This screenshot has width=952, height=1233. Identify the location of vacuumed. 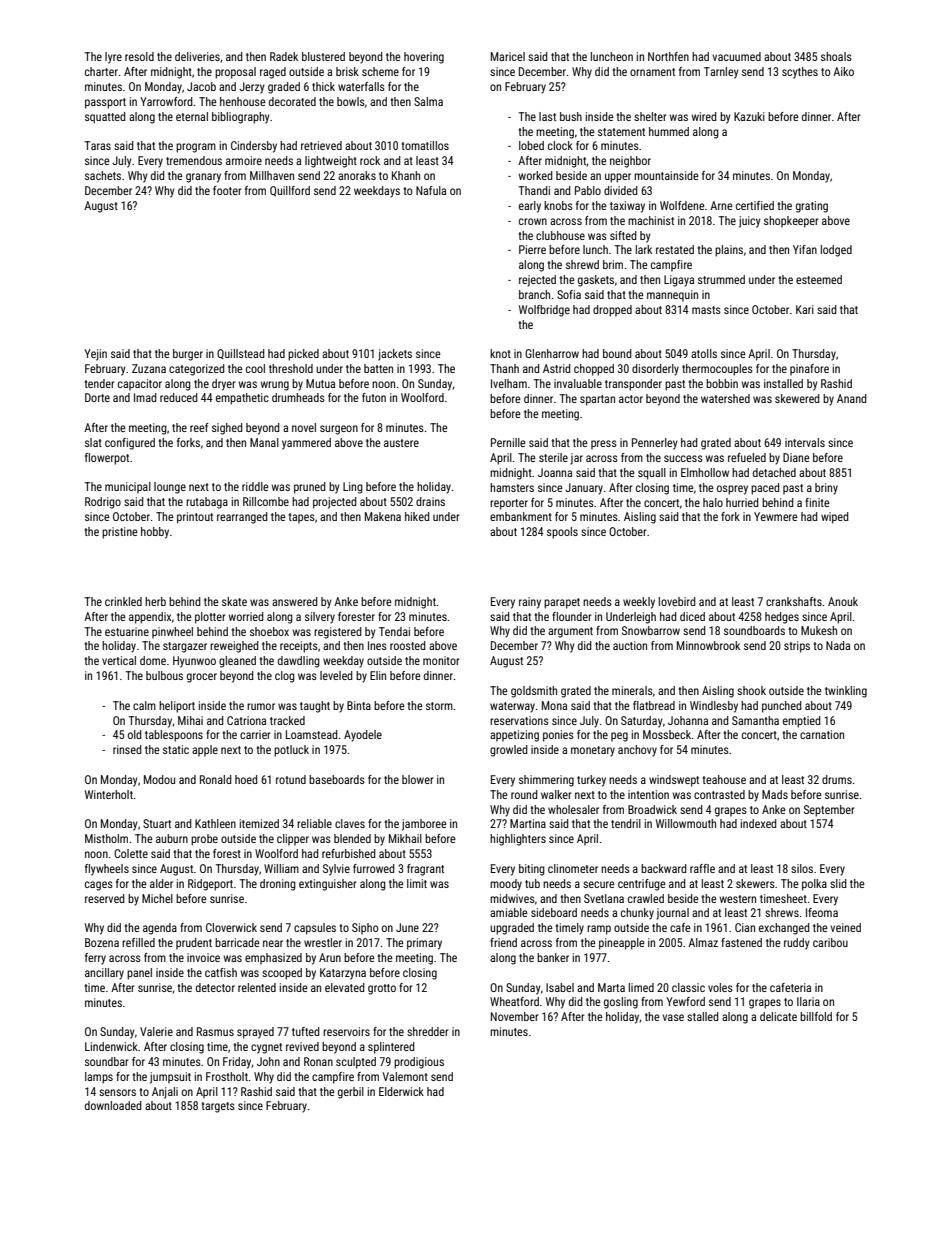
(737, 56).
